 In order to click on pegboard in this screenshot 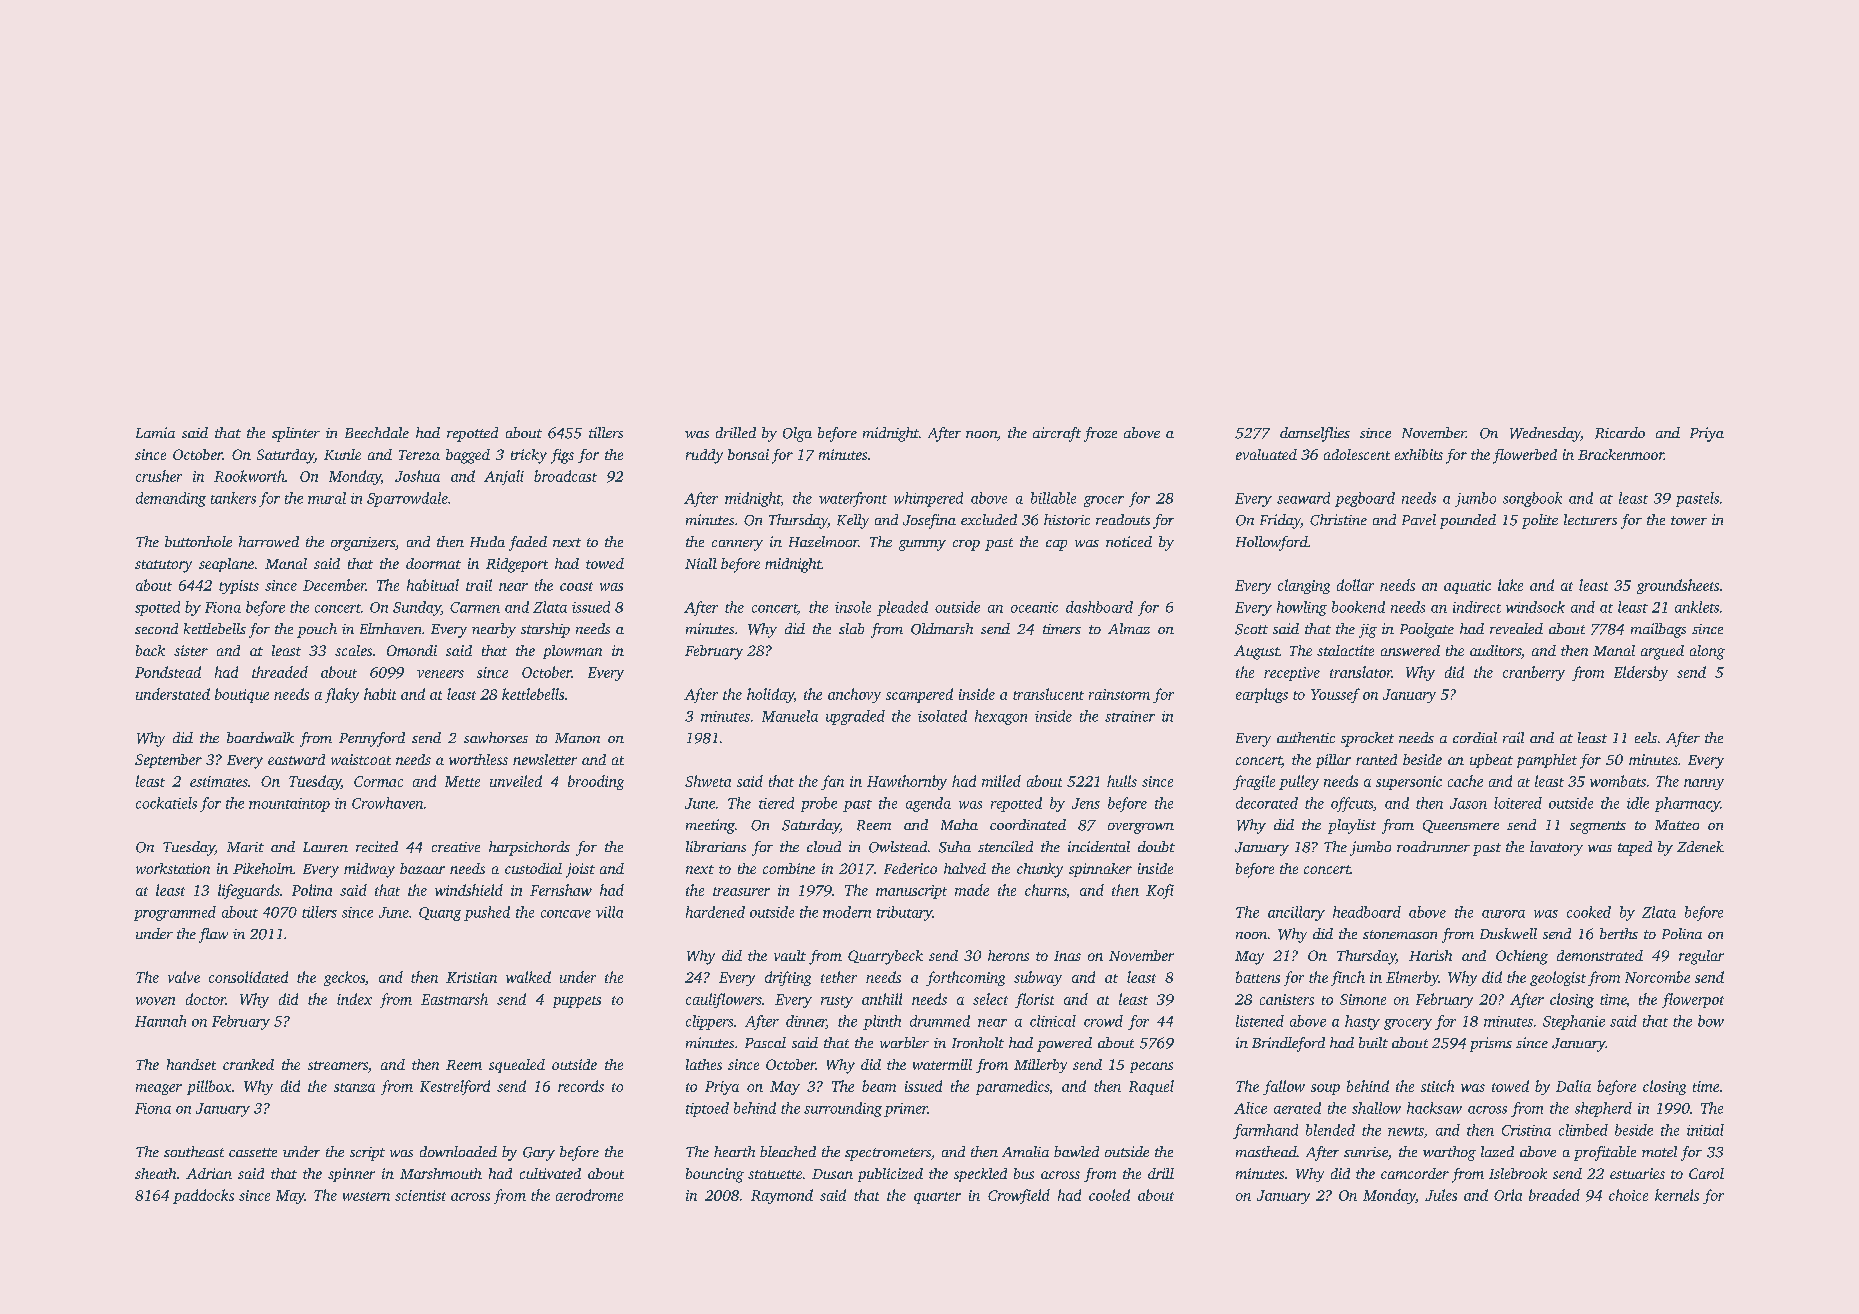, I will do `click(1365, 499)`.
